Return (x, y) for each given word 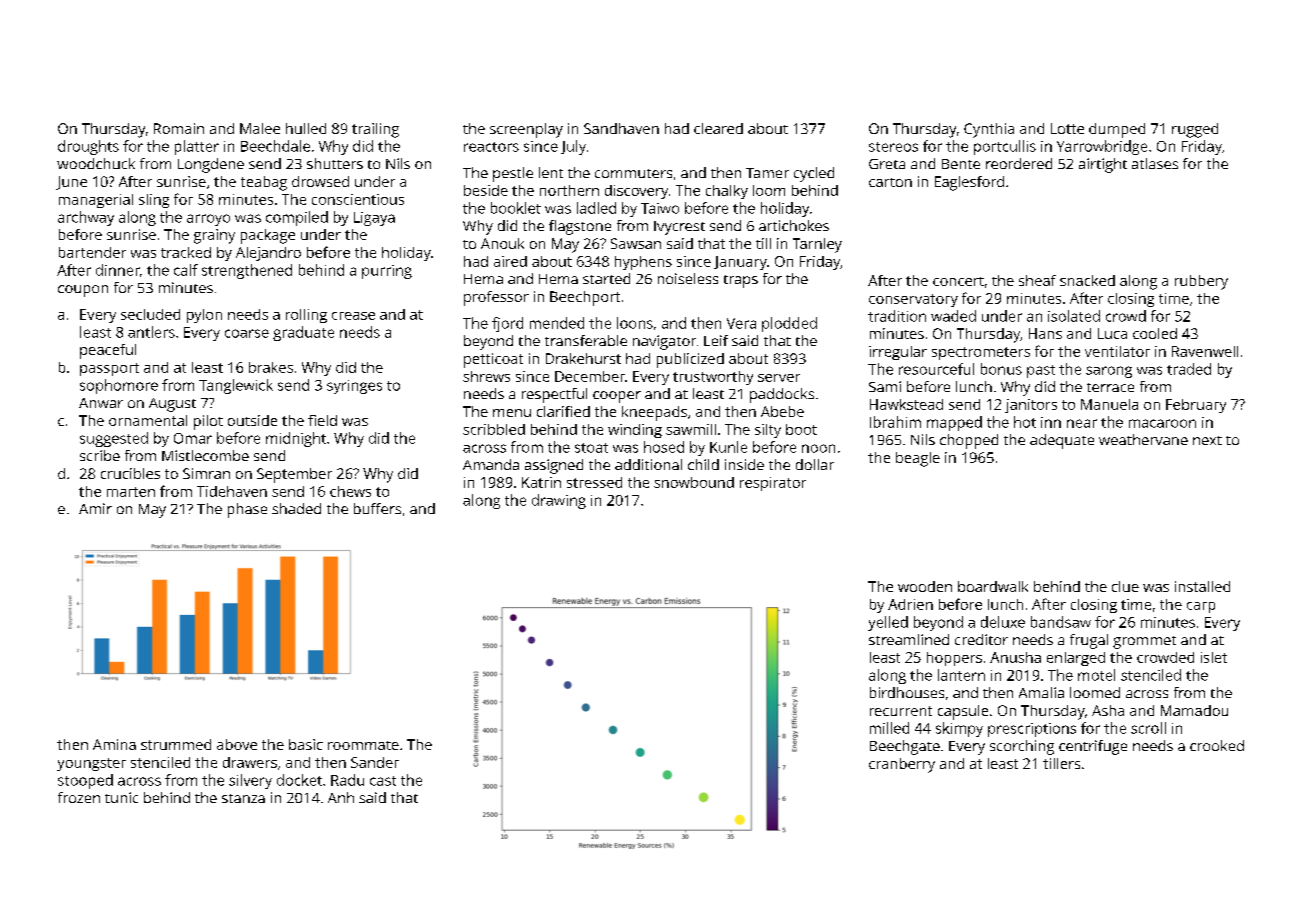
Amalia (1041, 692)
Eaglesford (969, 183)
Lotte (1067, 128)
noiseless (688, 278)
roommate (363, 745)
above (237, 744)
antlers (151, 332)
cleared (718, 128)
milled (889, 728)
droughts (88, 147)
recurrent (901, 711)
